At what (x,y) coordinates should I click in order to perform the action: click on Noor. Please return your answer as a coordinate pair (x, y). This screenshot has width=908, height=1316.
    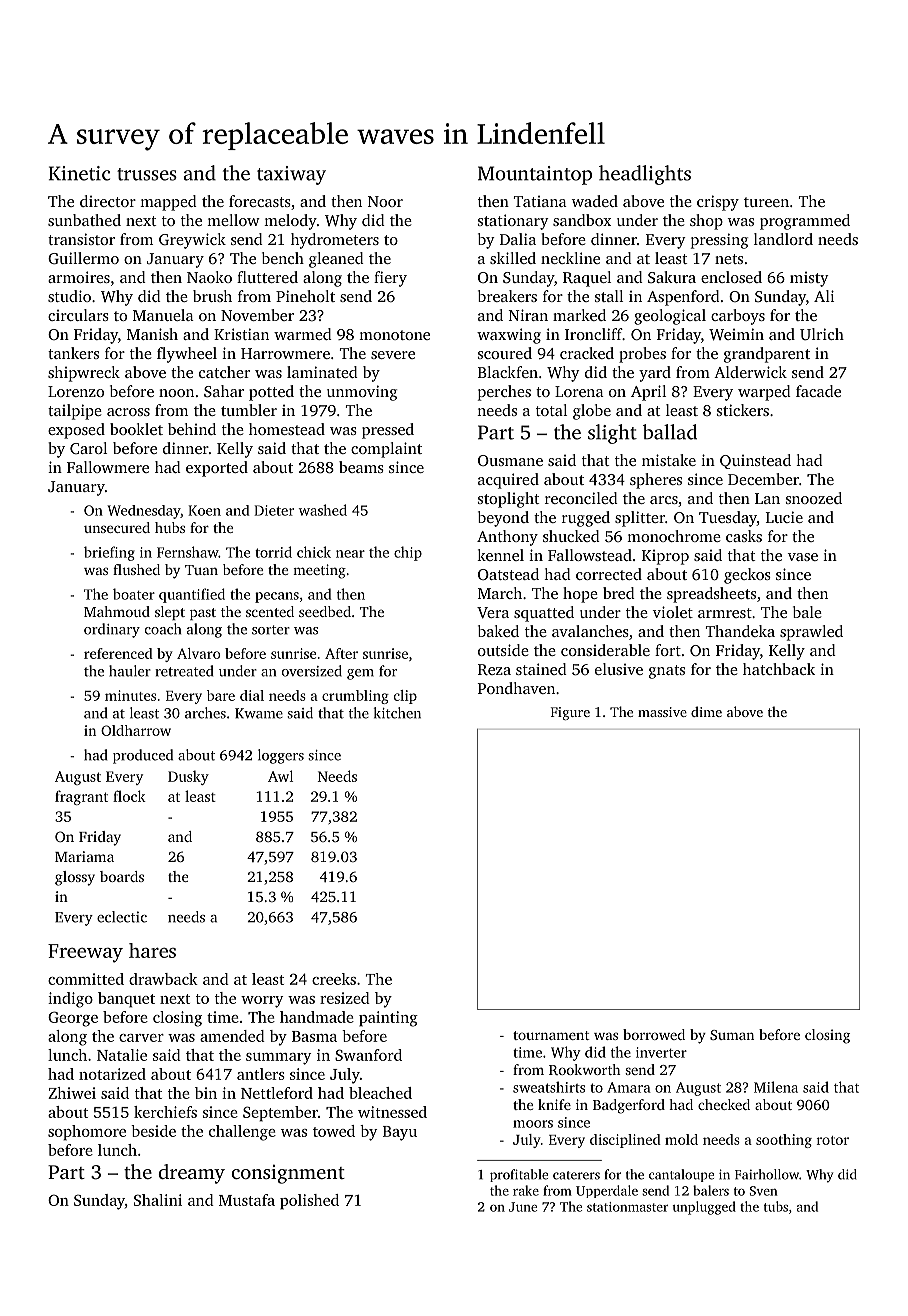
    Looking at the image, I should click on (385, 201).
